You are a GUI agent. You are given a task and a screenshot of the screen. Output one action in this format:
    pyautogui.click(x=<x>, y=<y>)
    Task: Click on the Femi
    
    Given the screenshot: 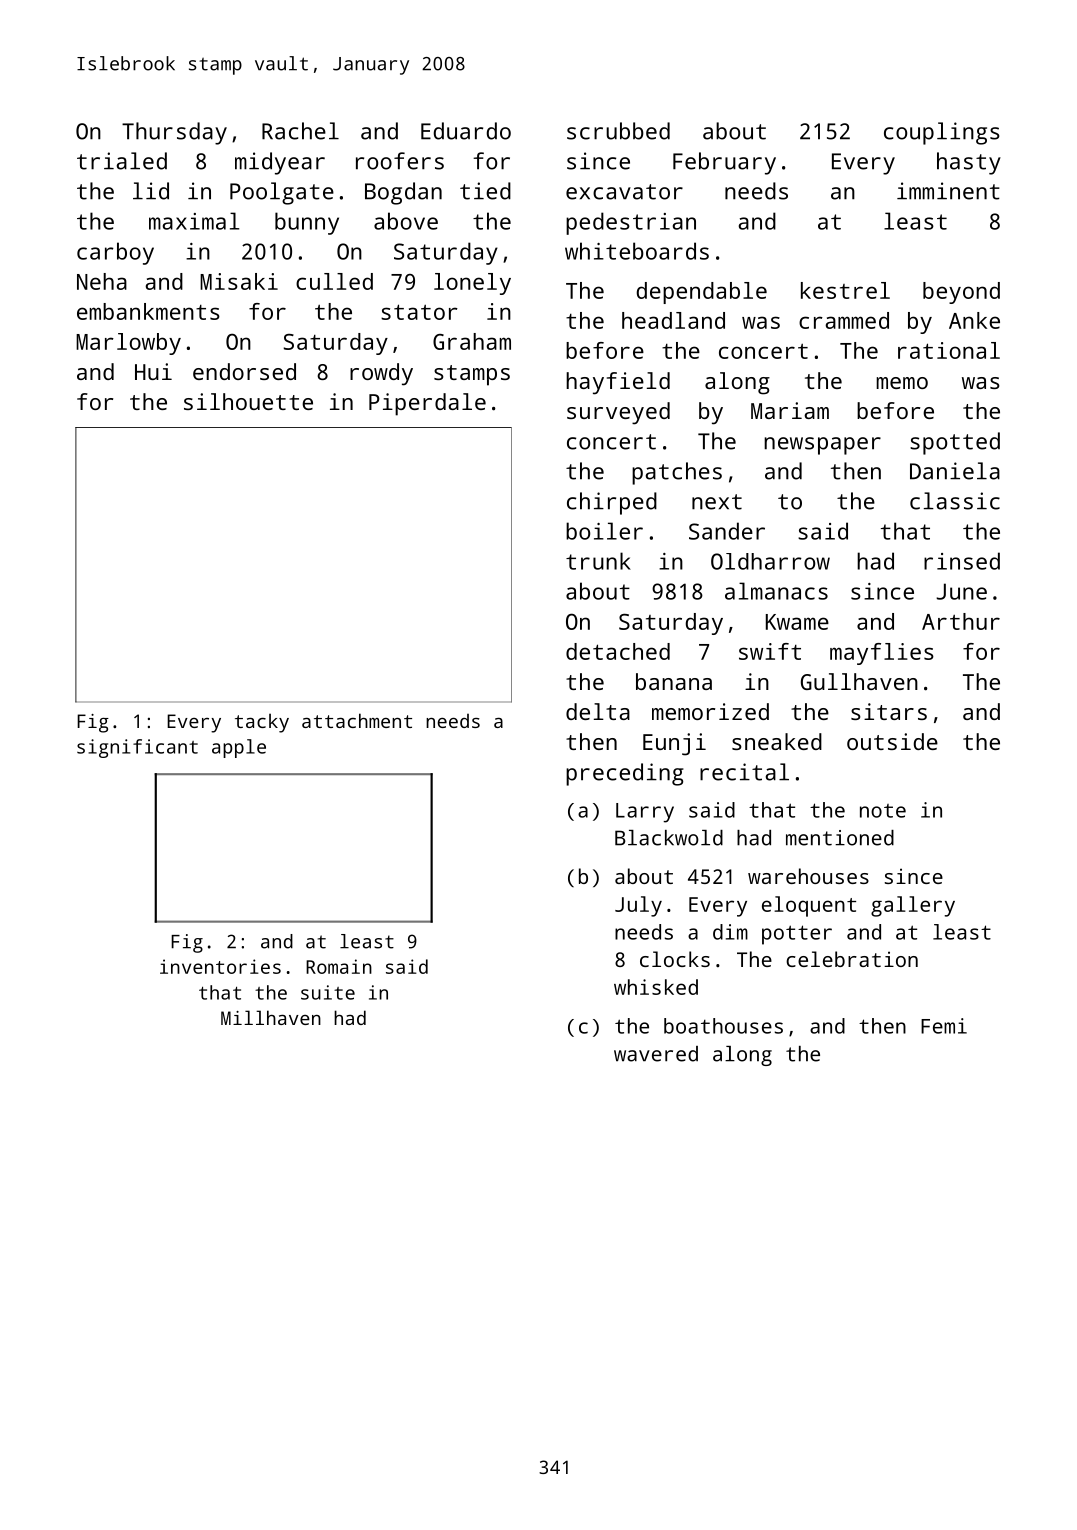 What is the action you would take?
    pyautogui.click(x=944, y=1026)
